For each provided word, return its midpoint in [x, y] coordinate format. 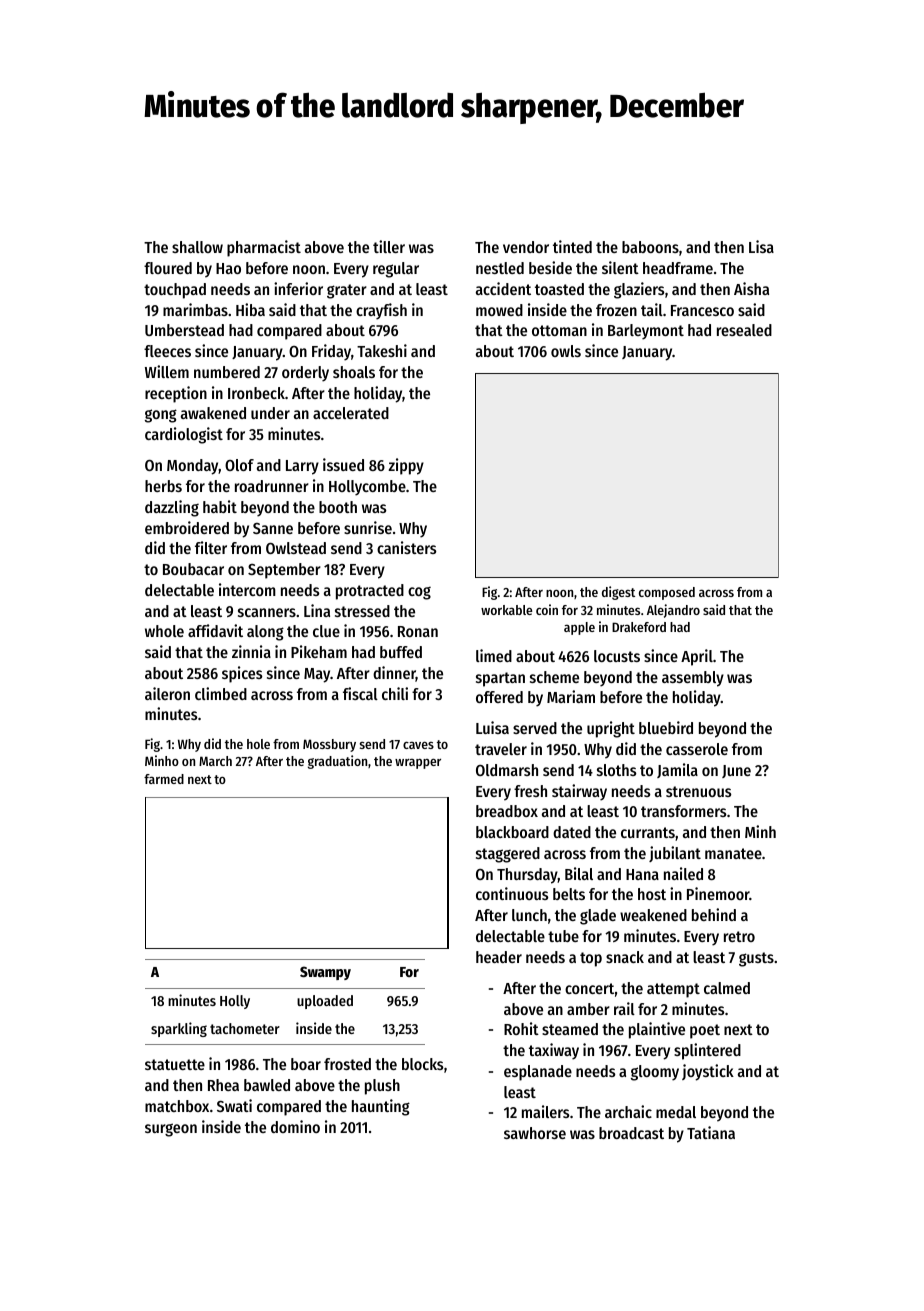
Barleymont [646, 332]
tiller [389, 246]
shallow [197, 247]
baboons [650, 247]
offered [499, 697]
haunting [381, 1107]
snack [625, 957]
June [736, 771]
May [317, 675]
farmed [164, 779]
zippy [406, 466]
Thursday [527, 876]
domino [295, 1126]
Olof [239, 465]
